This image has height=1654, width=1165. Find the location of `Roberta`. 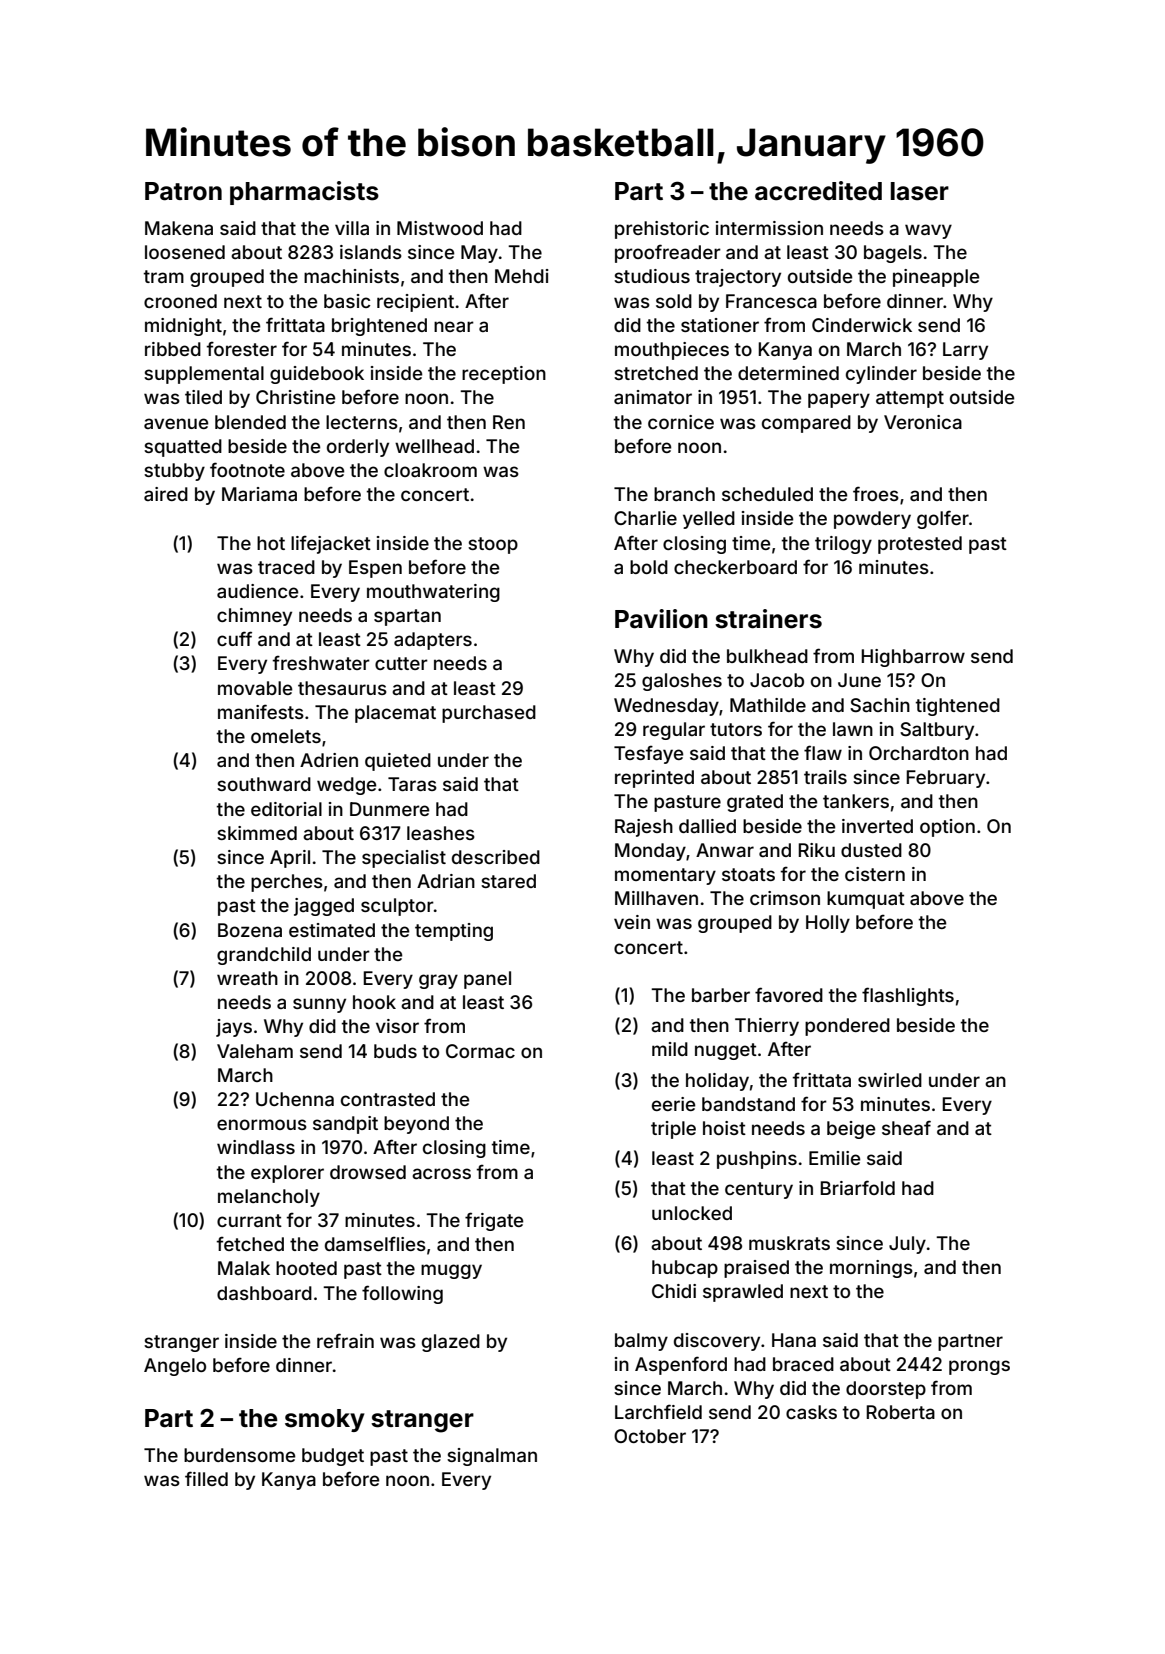

Roberta is located at coordinates (900, 1412).
